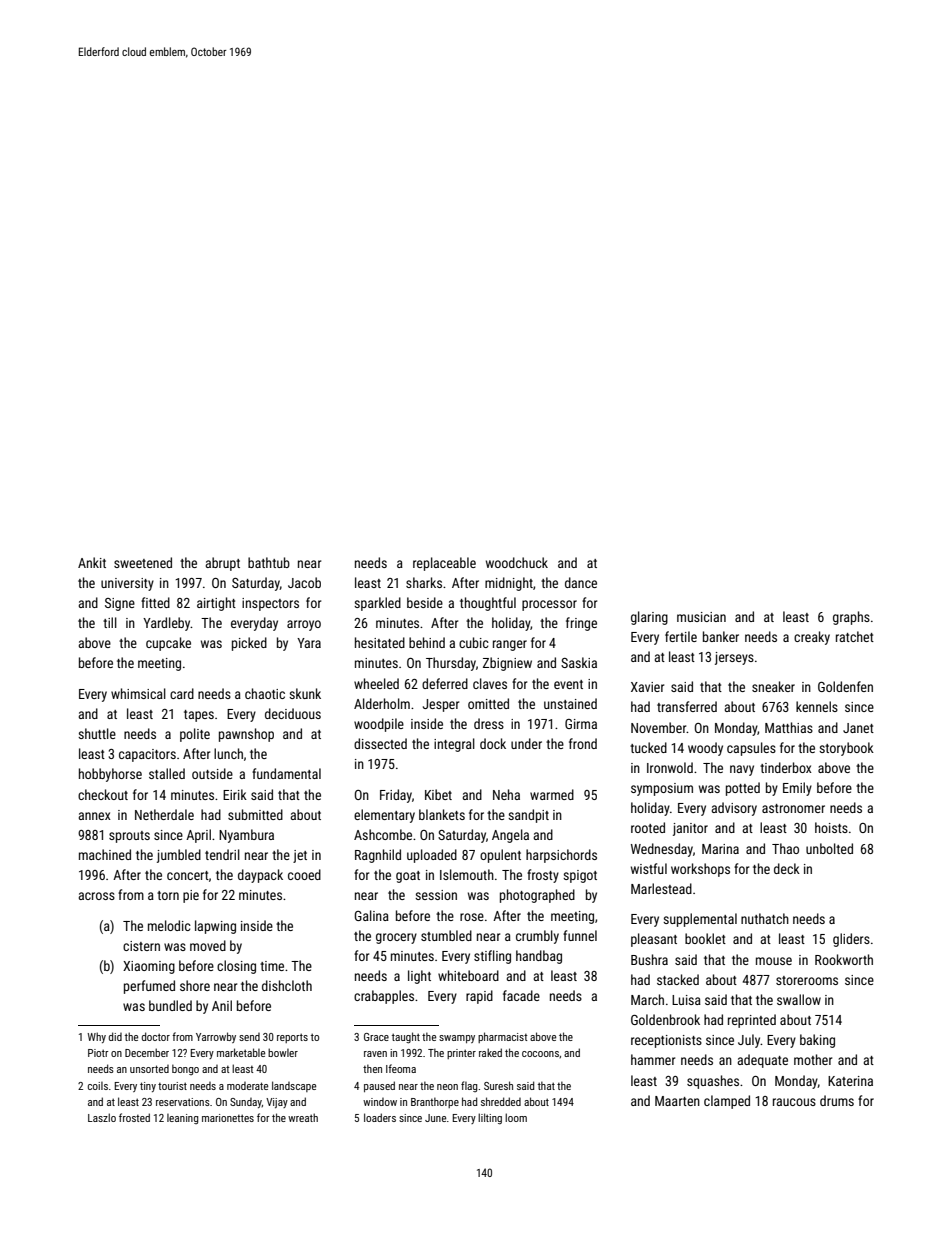  Describe the element at coordinates (102, 1117) in the screenshot. I see `Laszlo` at that location.
